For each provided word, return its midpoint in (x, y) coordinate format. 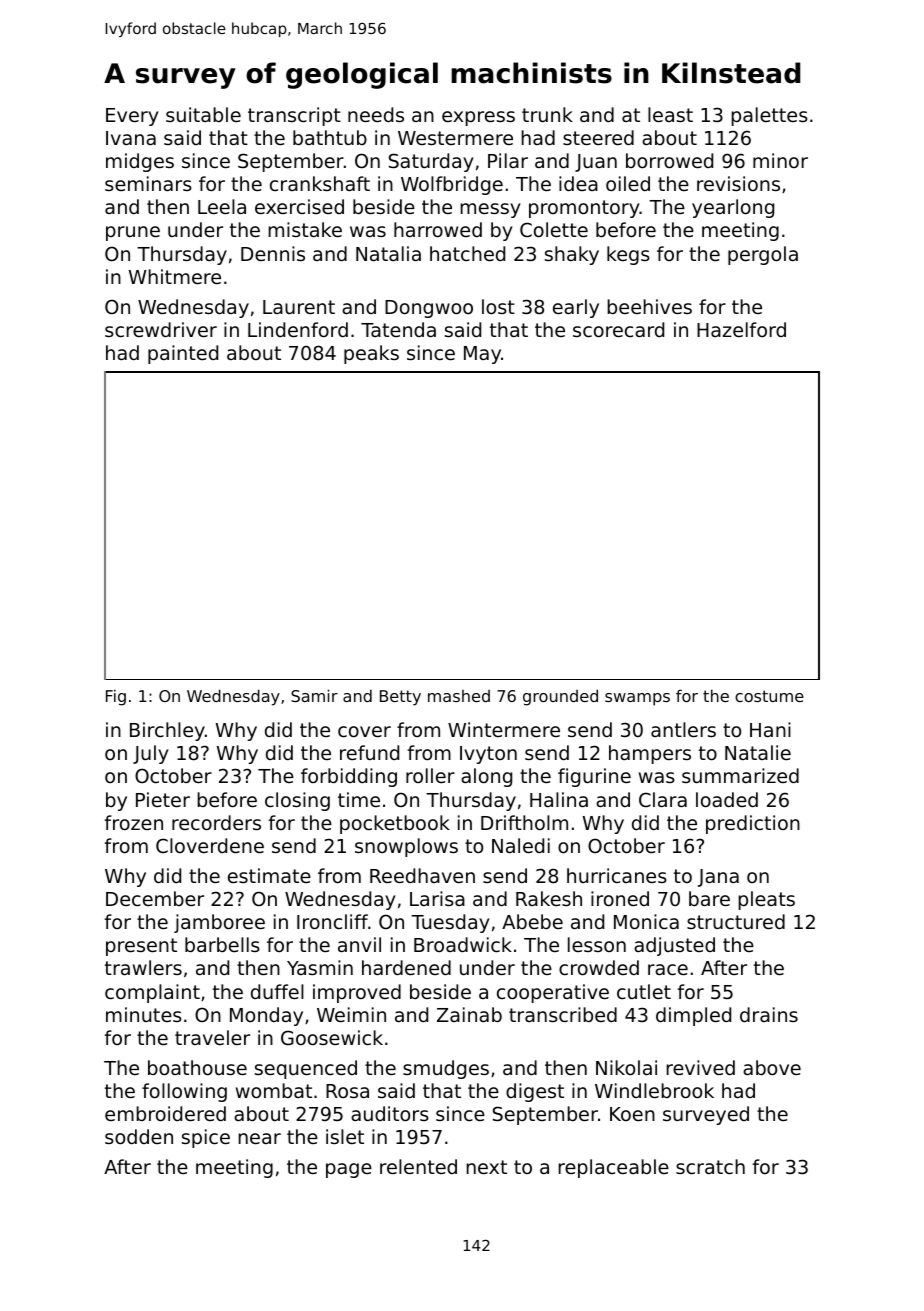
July (151, 754)
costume (769, 696)
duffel (277, 991)
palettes (769, 116)
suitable (203, 114)
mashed (459, 696)
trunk (547, 114)
